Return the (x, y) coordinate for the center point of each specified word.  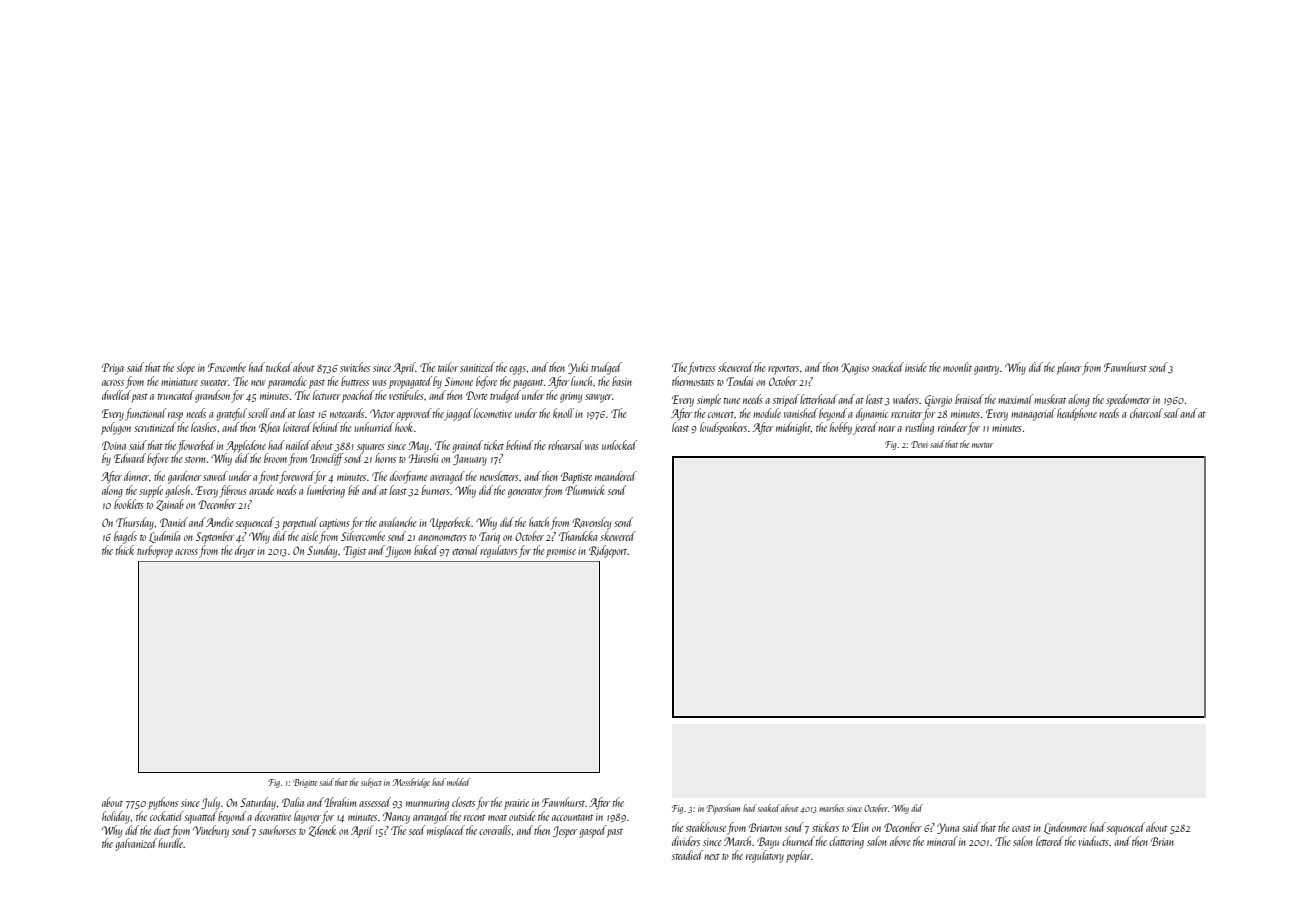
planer (1069, 368)
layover (307, 817)
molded (458, 782)
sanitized (477, 367)
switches (355, 367)
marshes (831, 808)
